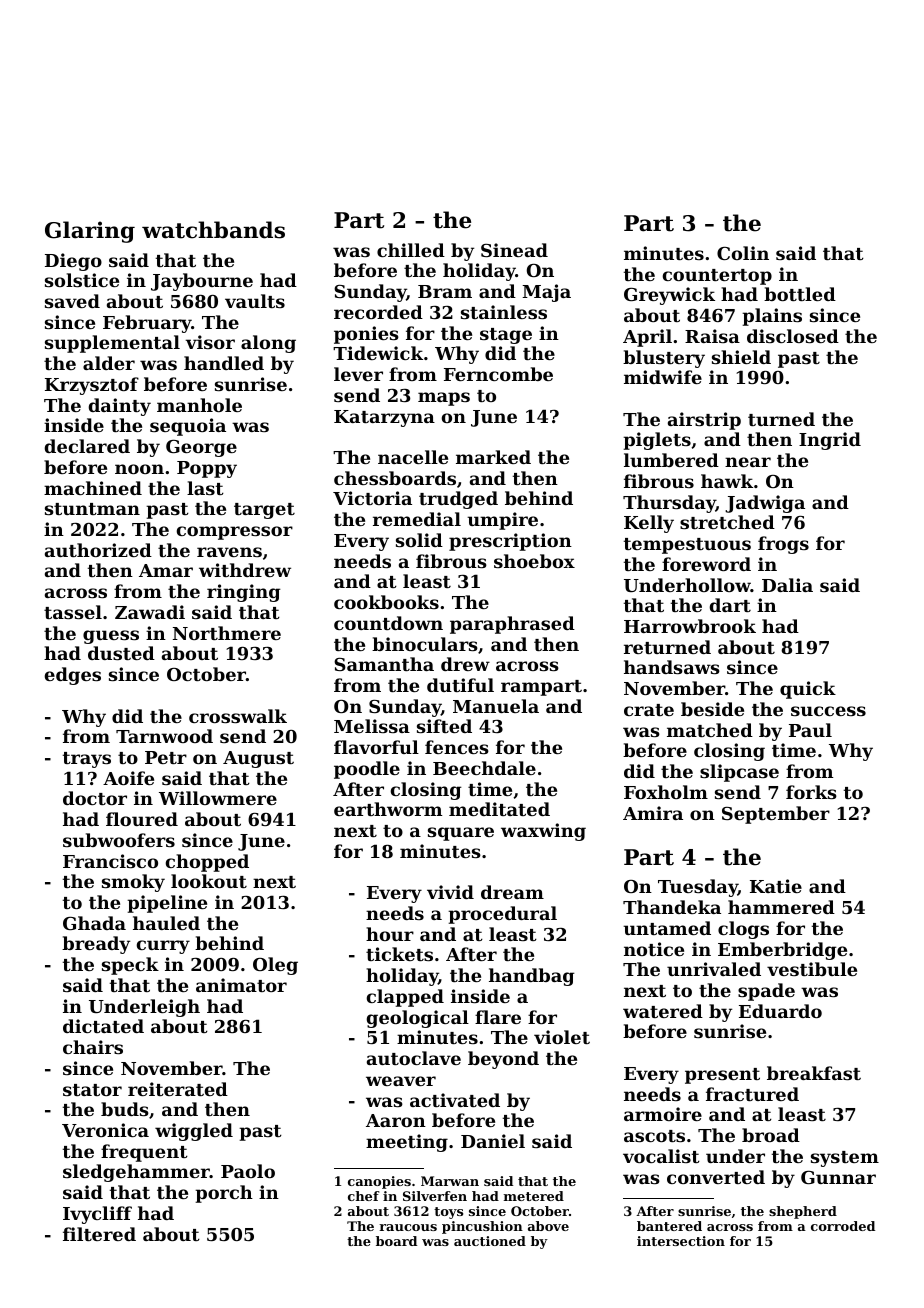 Image resolution: width=924 pixels, height=1308 pixels. What do you see at coordinates (499, 809) in the page?
I see `meditated` at bounding box center [499, 809].
